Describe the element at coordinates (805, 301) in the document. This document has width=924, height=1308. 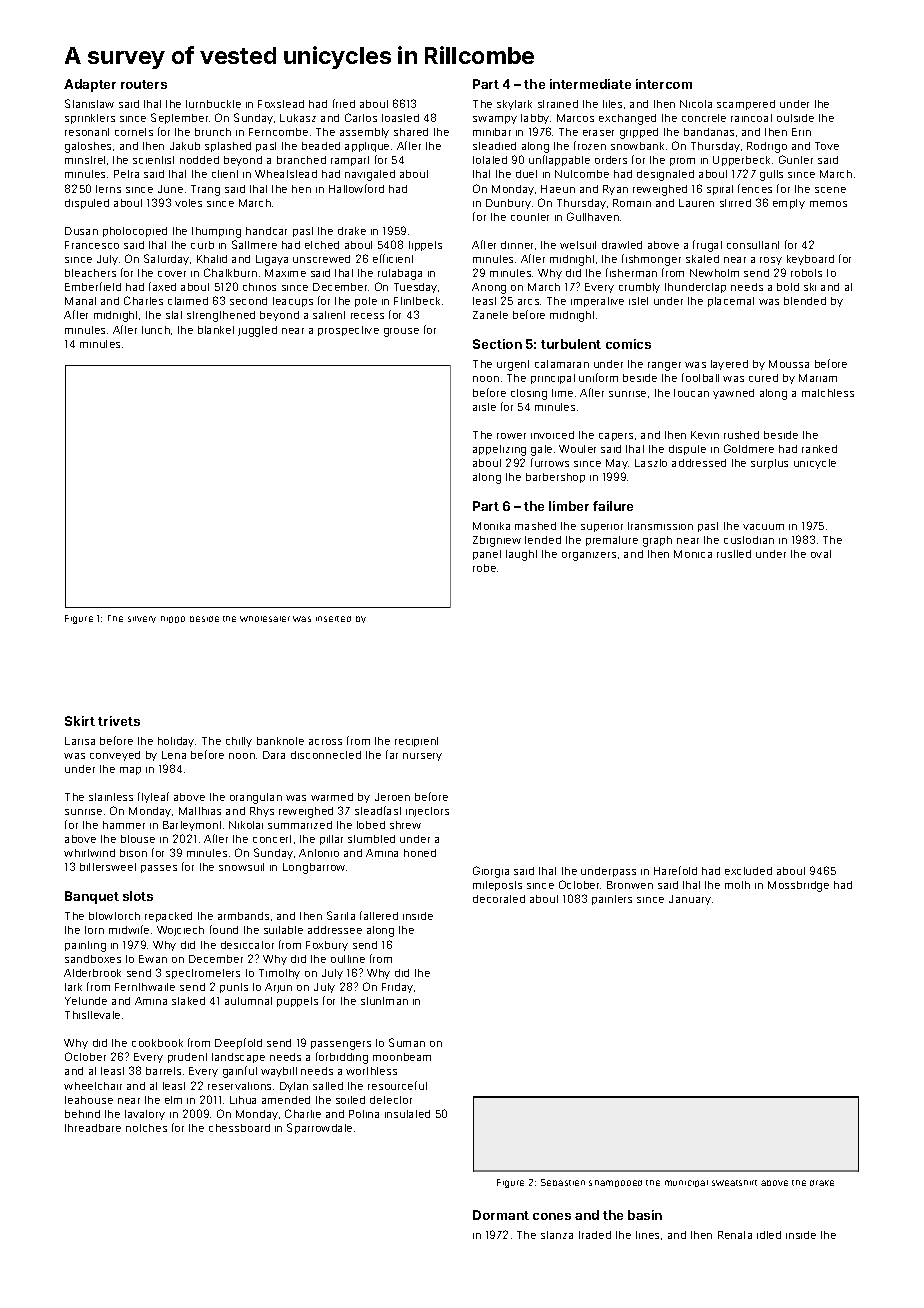
I see `blended` at that location.
